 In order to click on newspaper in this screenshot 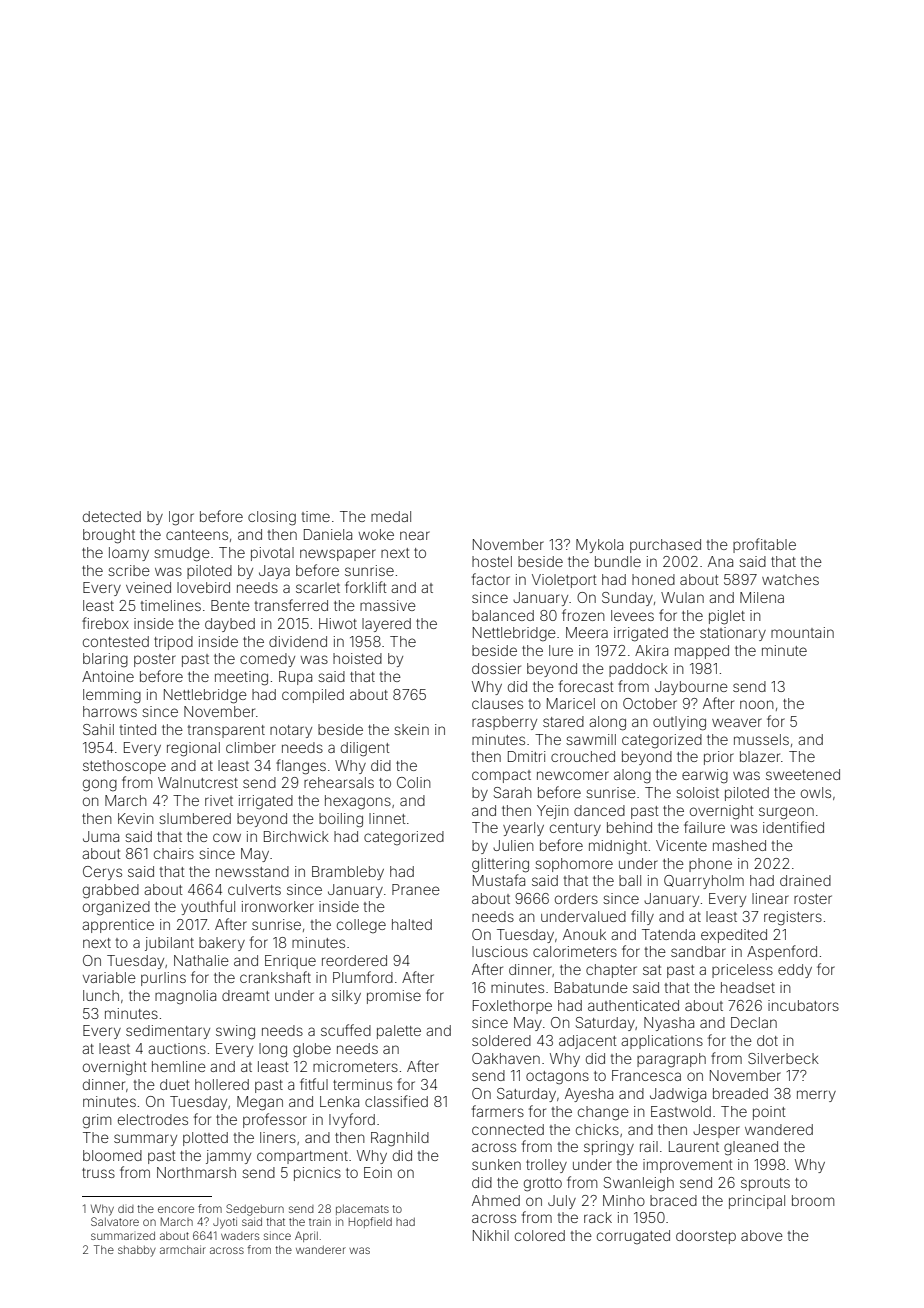, I will do `click(338, 555)`.
